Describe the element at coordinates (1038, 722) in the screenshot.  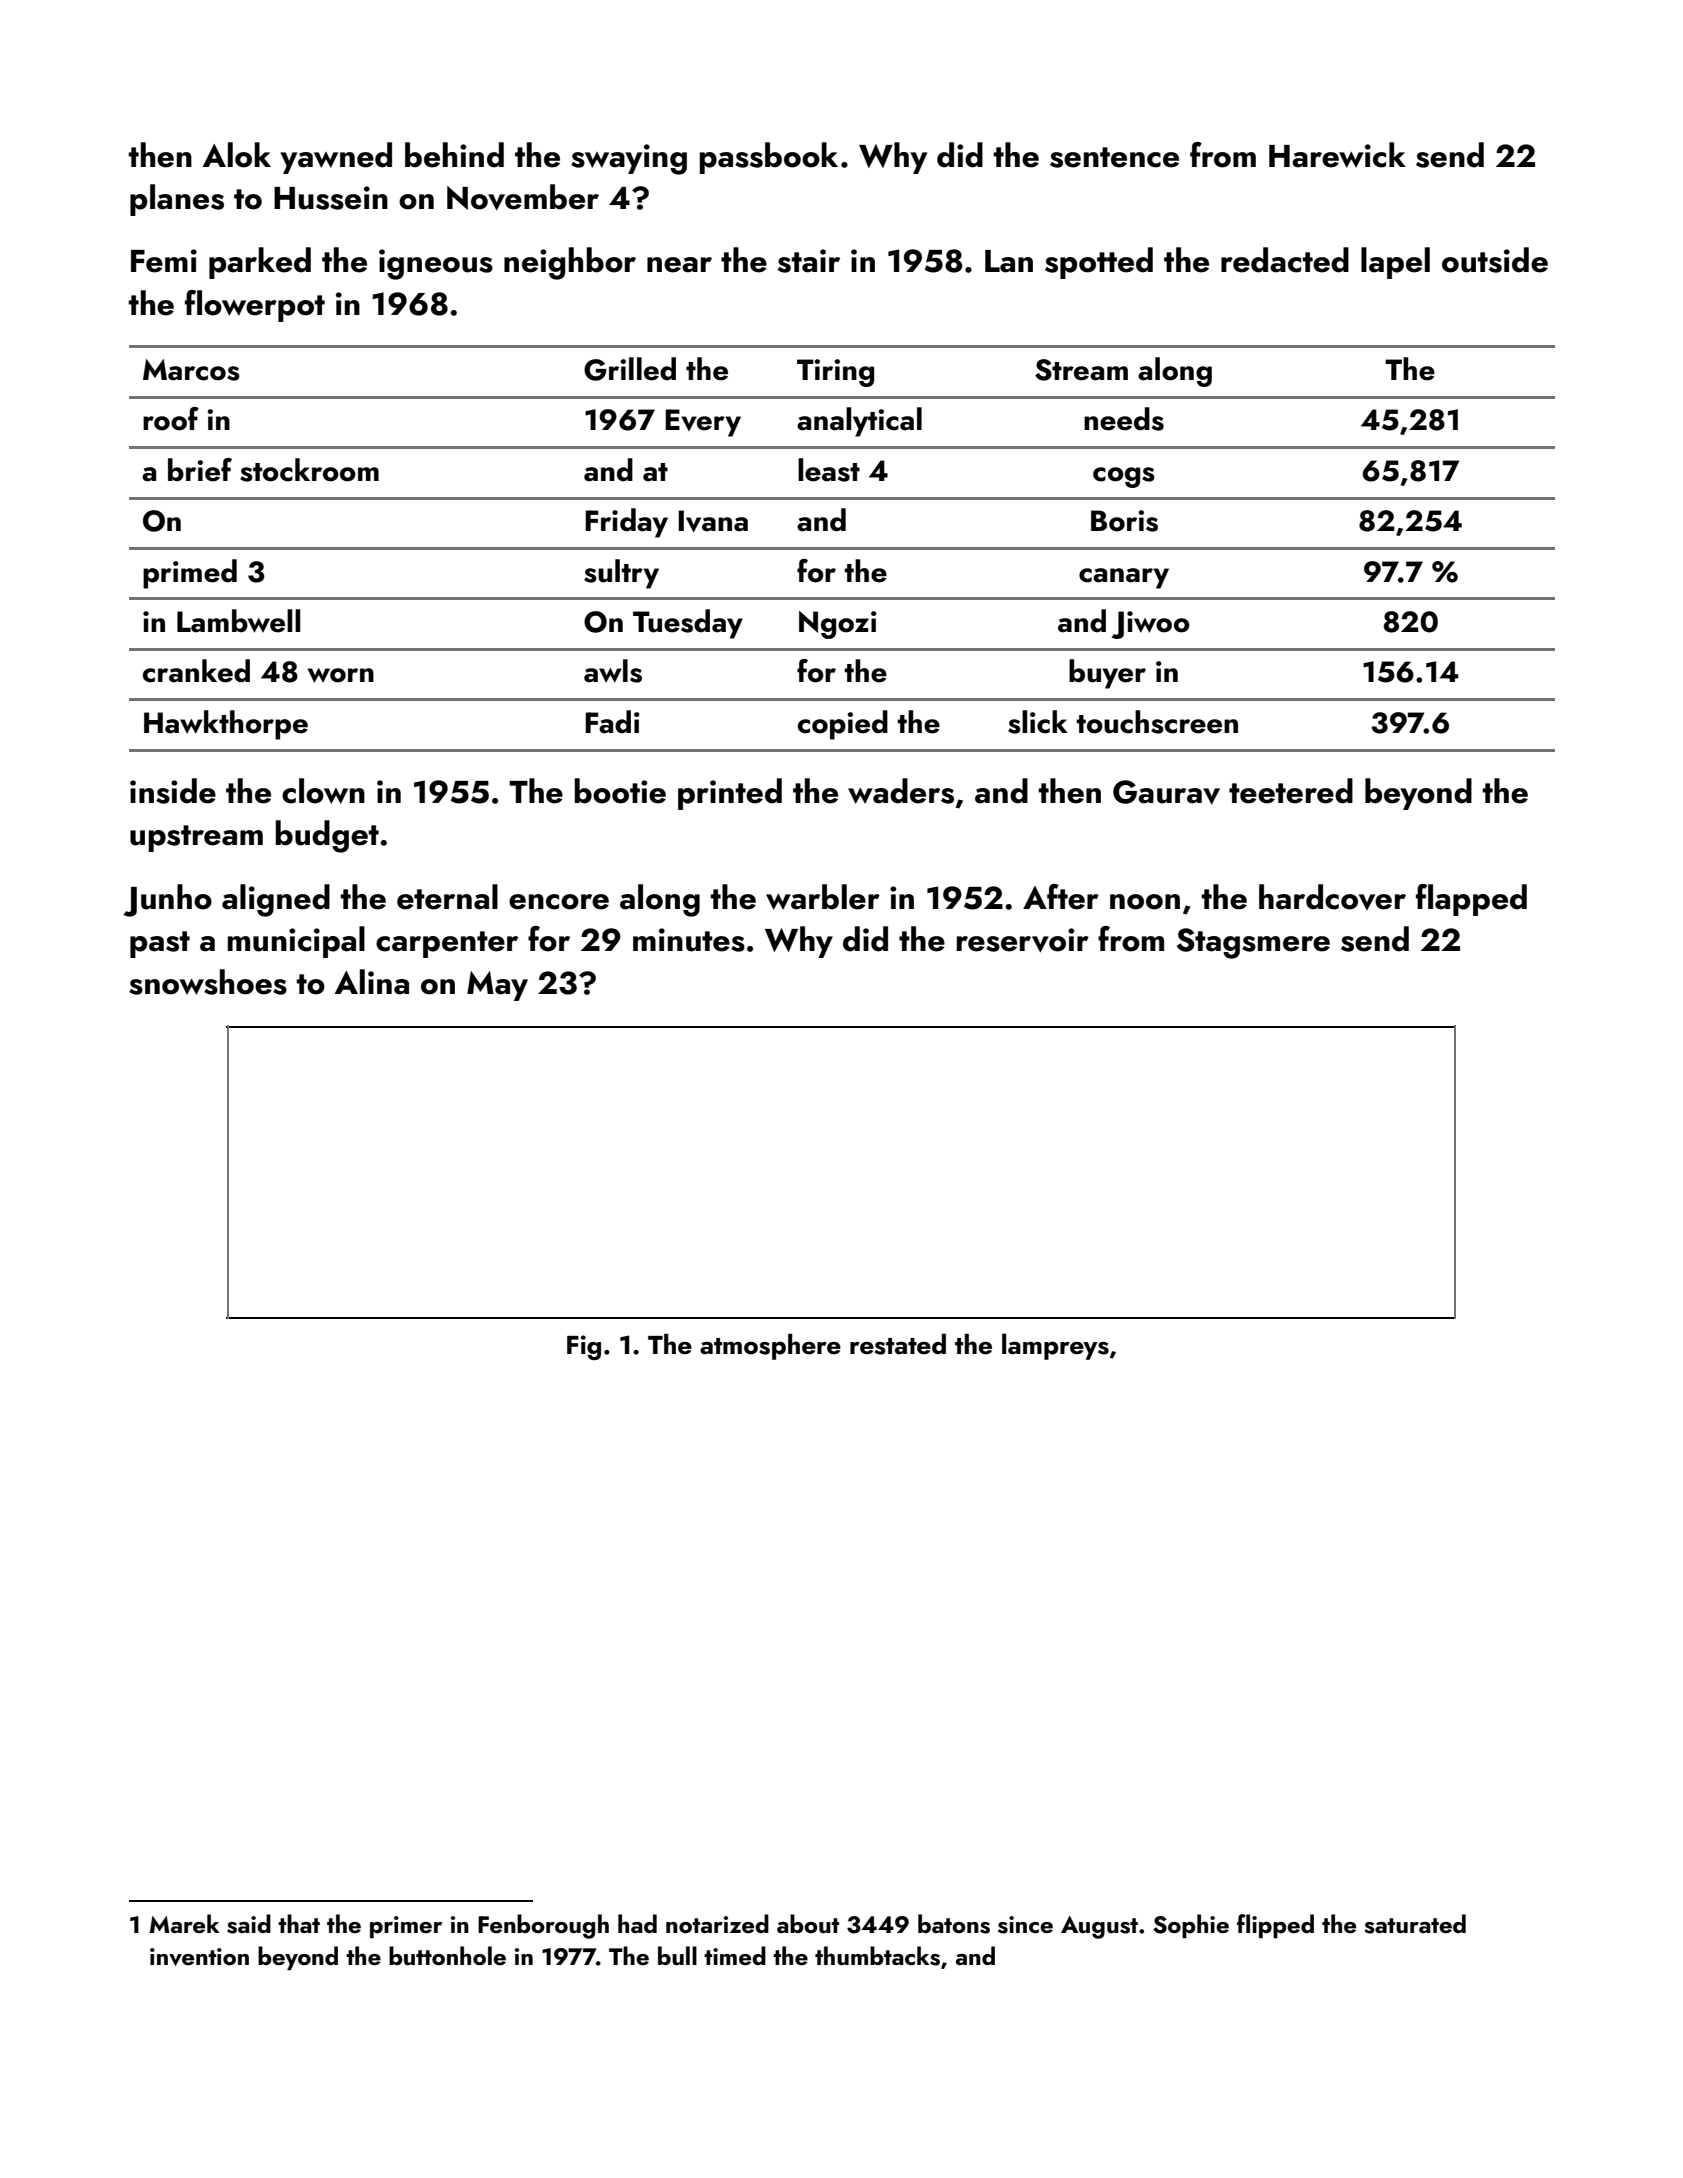
I see `slick` at that location.
